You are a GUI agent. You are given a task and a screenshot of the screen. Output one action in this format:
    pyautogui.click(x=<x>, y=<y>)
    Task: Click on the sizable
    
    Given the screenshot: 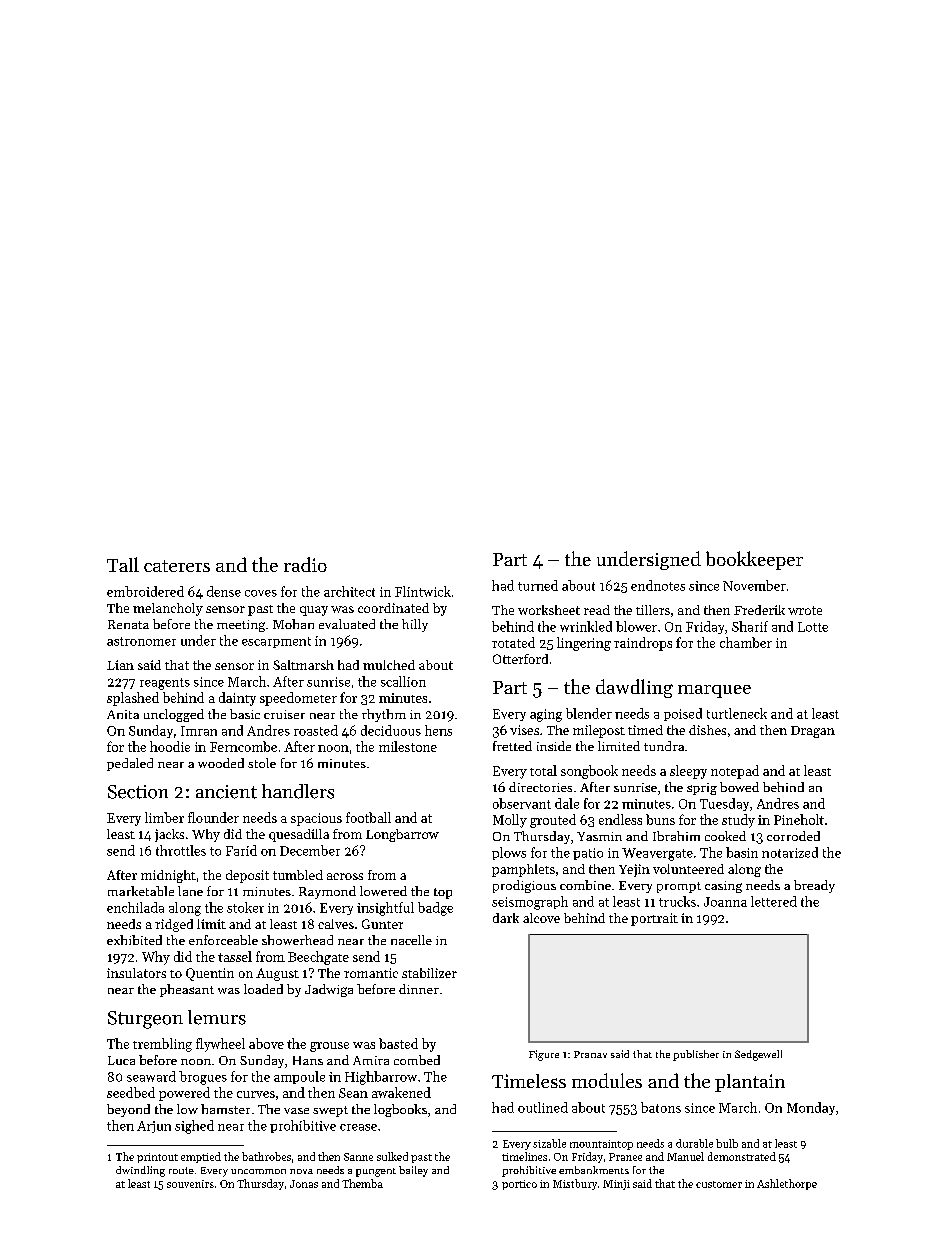 What is the action you would take?
    pyautogui.click(x=549, y=1143)
